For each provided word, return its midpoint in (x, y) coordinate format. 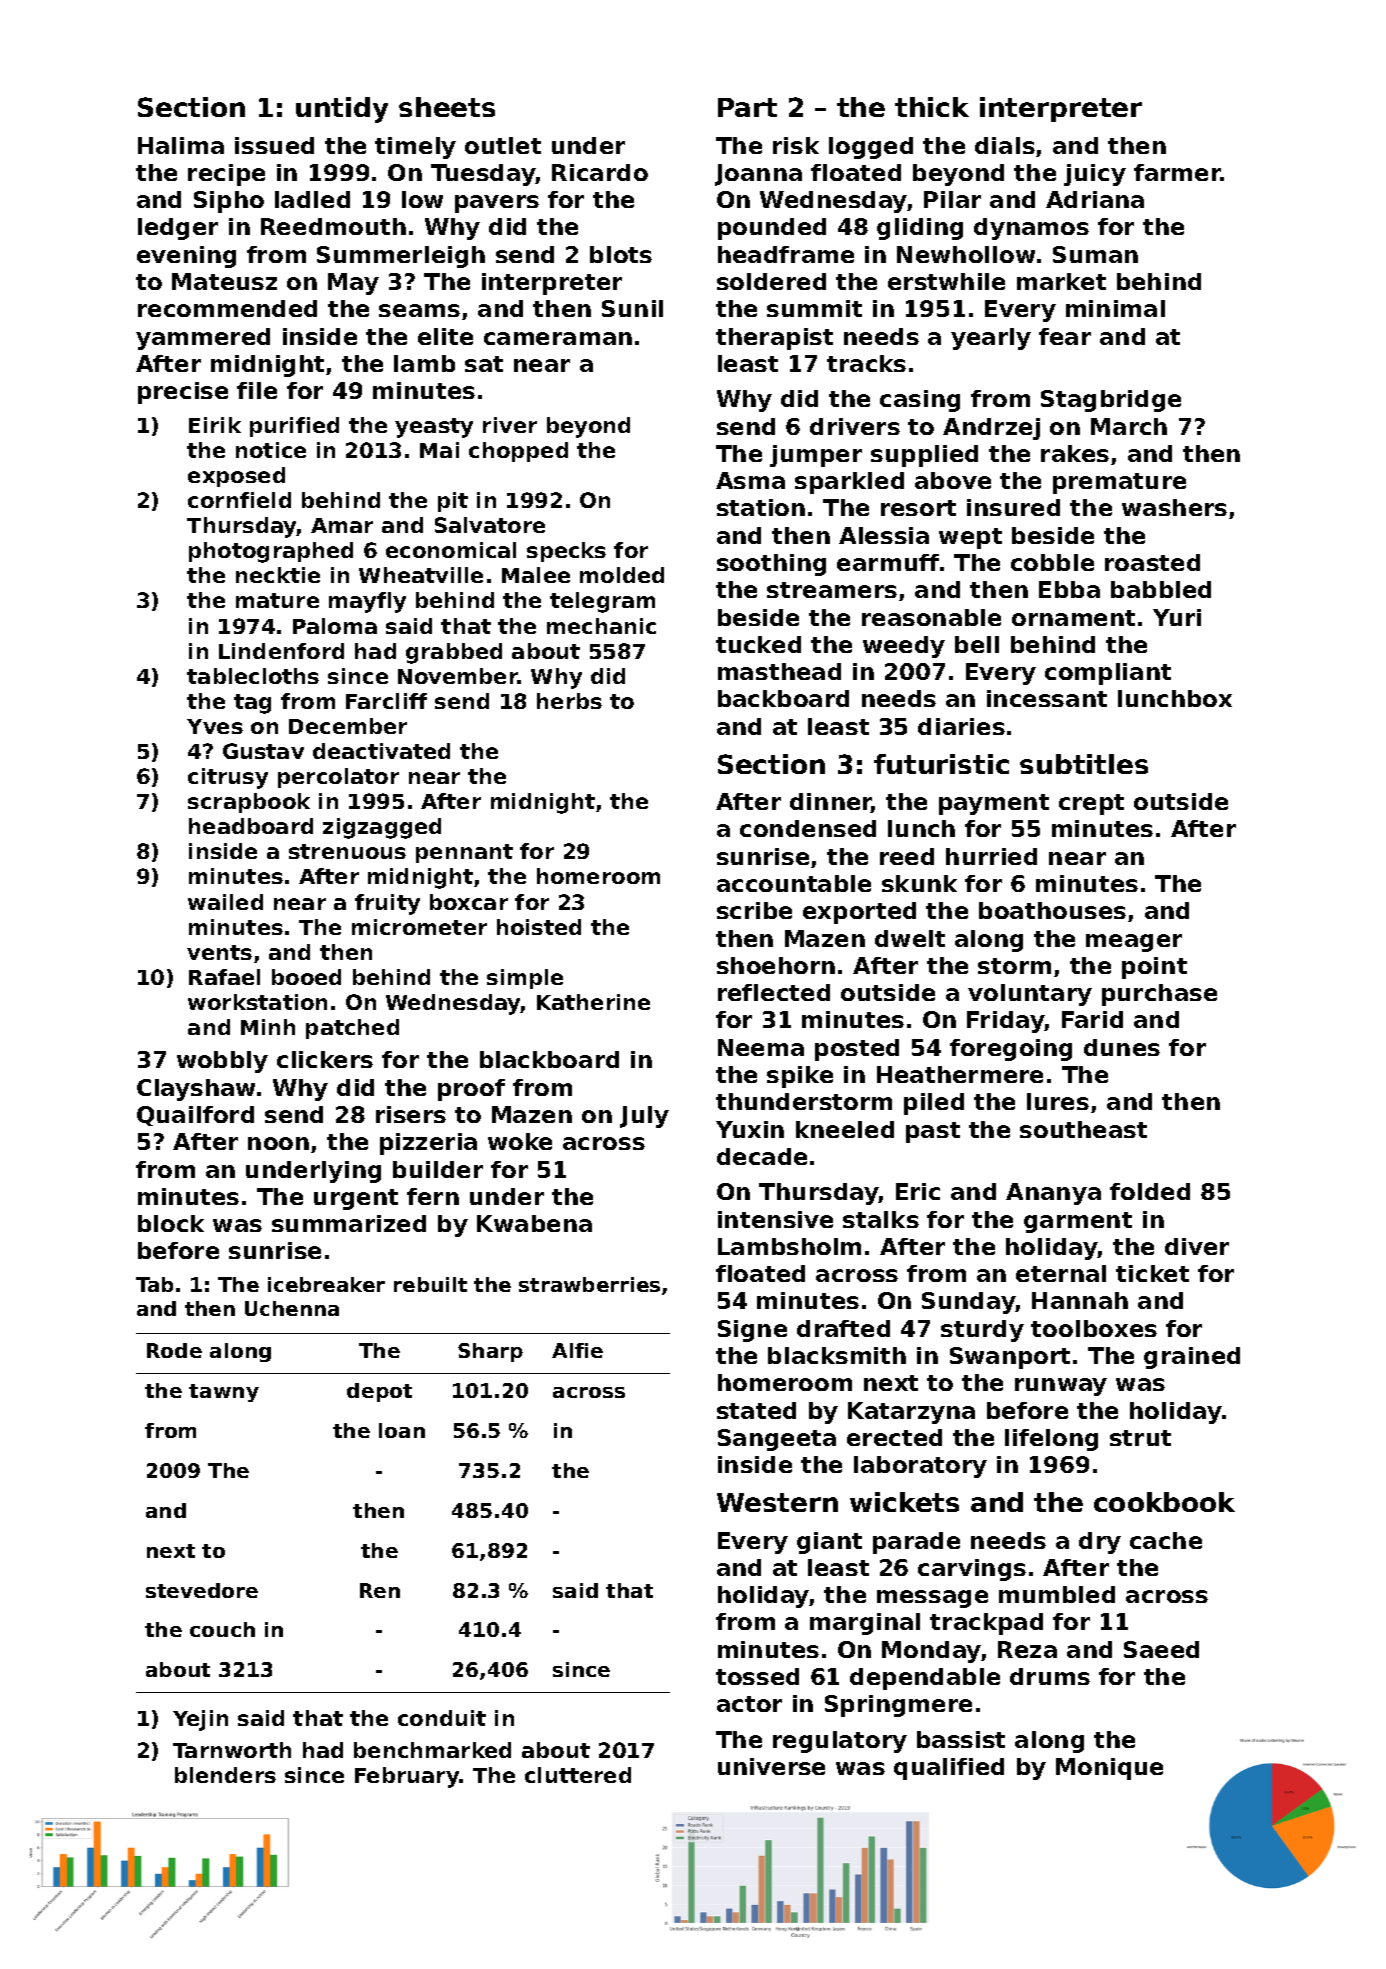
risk (796, 145)
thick (932, 107)
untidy (342, 110)
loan (402, 1430)
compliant (1108, 674)
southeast (1083, 1129)
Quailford (195, 1116)
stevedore (202, 1590)
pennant (464, 853)
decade (762, 1156)
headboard (251, 826)
